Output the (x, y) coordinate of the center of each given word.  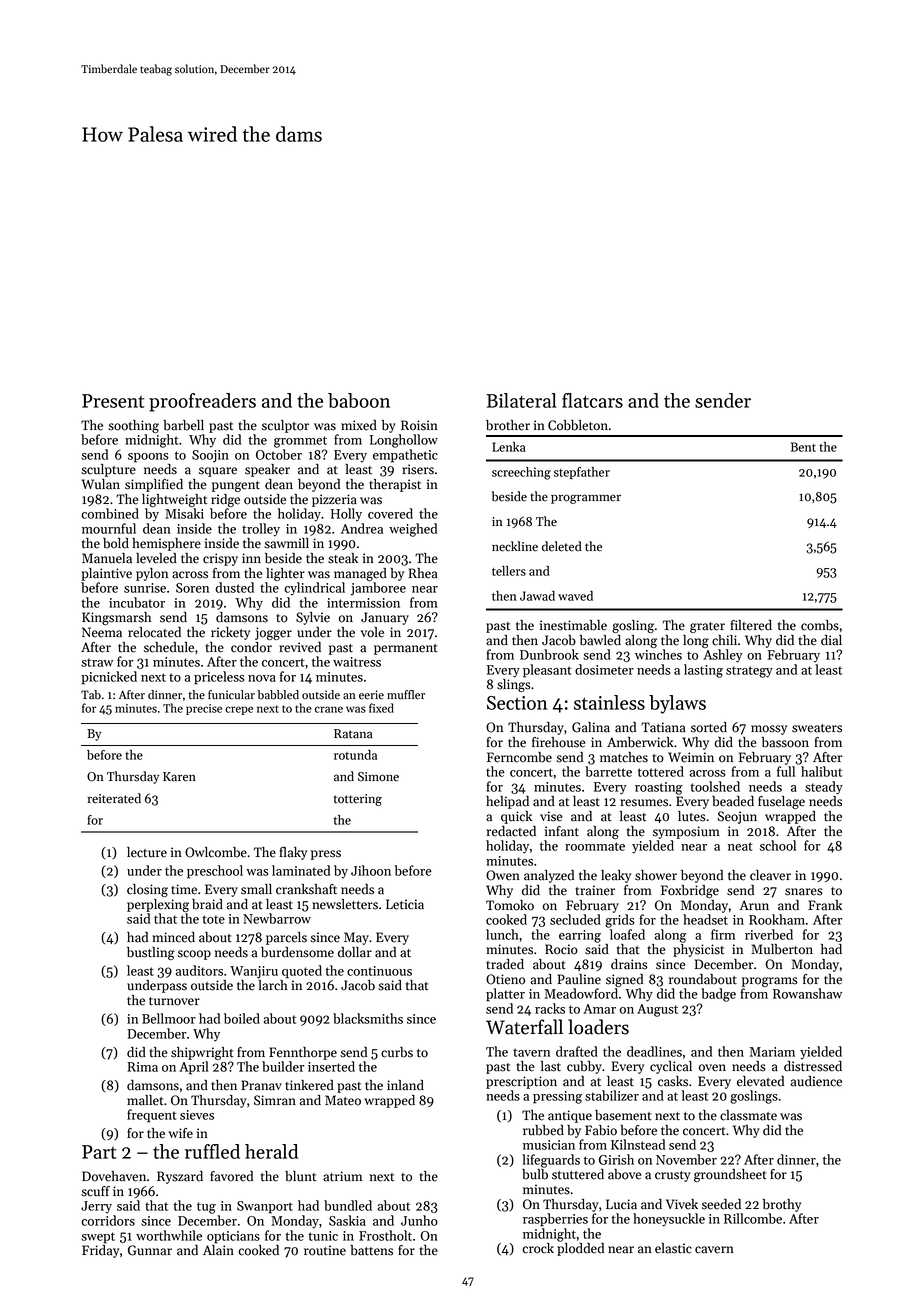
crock (538, 1248)
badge (718, 995)
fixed (381, 708)
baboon (359, 400)
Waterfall (524, 1027)
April (193, 1068)
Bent (803, 447)
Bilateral (521, 400)
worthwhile (169, 1235)
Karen (179, 777)
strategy (749, 672)
